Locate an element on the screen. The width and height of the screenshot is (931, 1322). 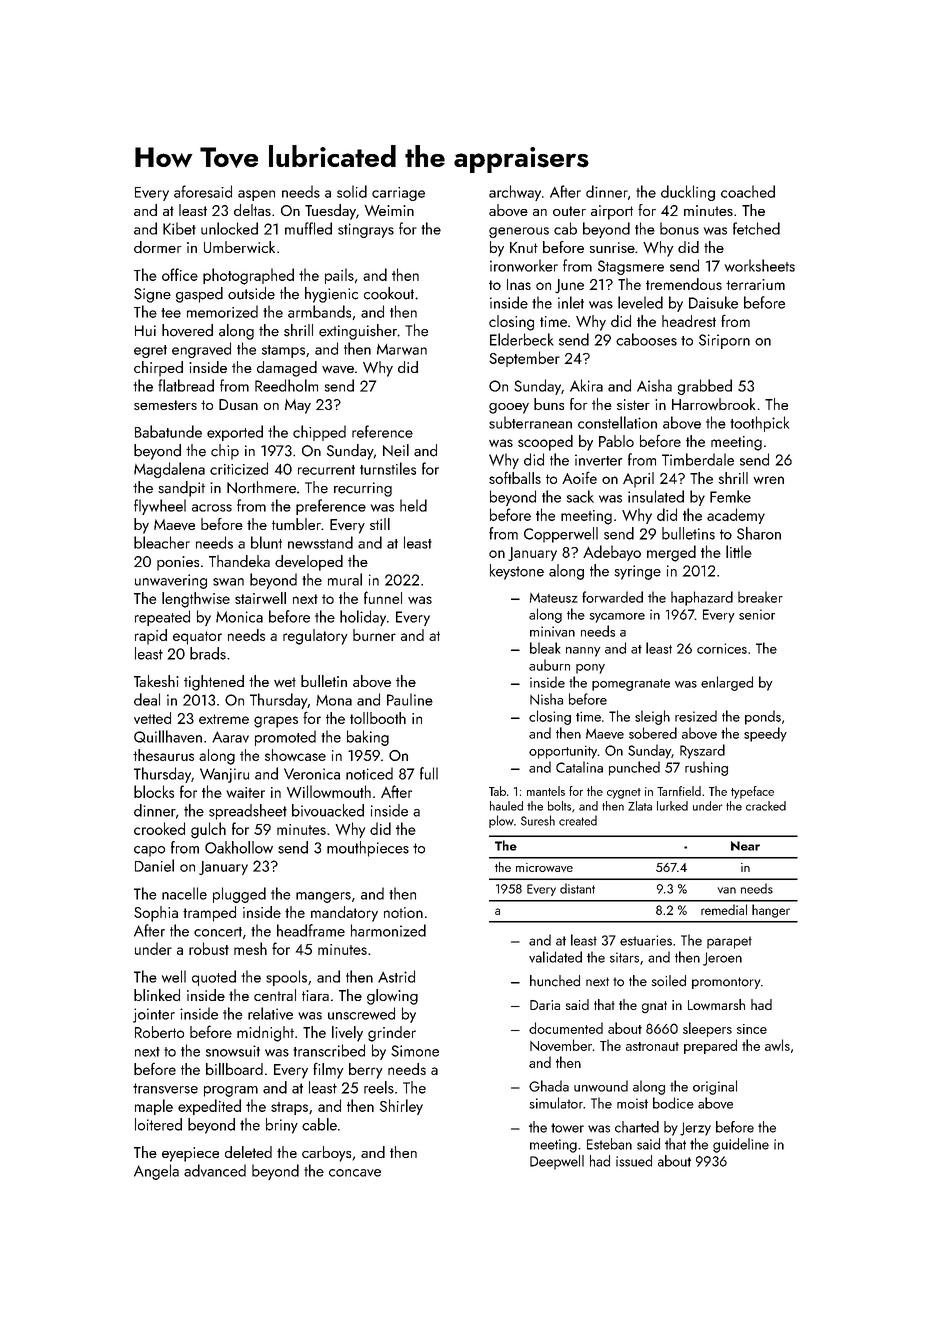
rapid is located at coordinates (151, 637).
